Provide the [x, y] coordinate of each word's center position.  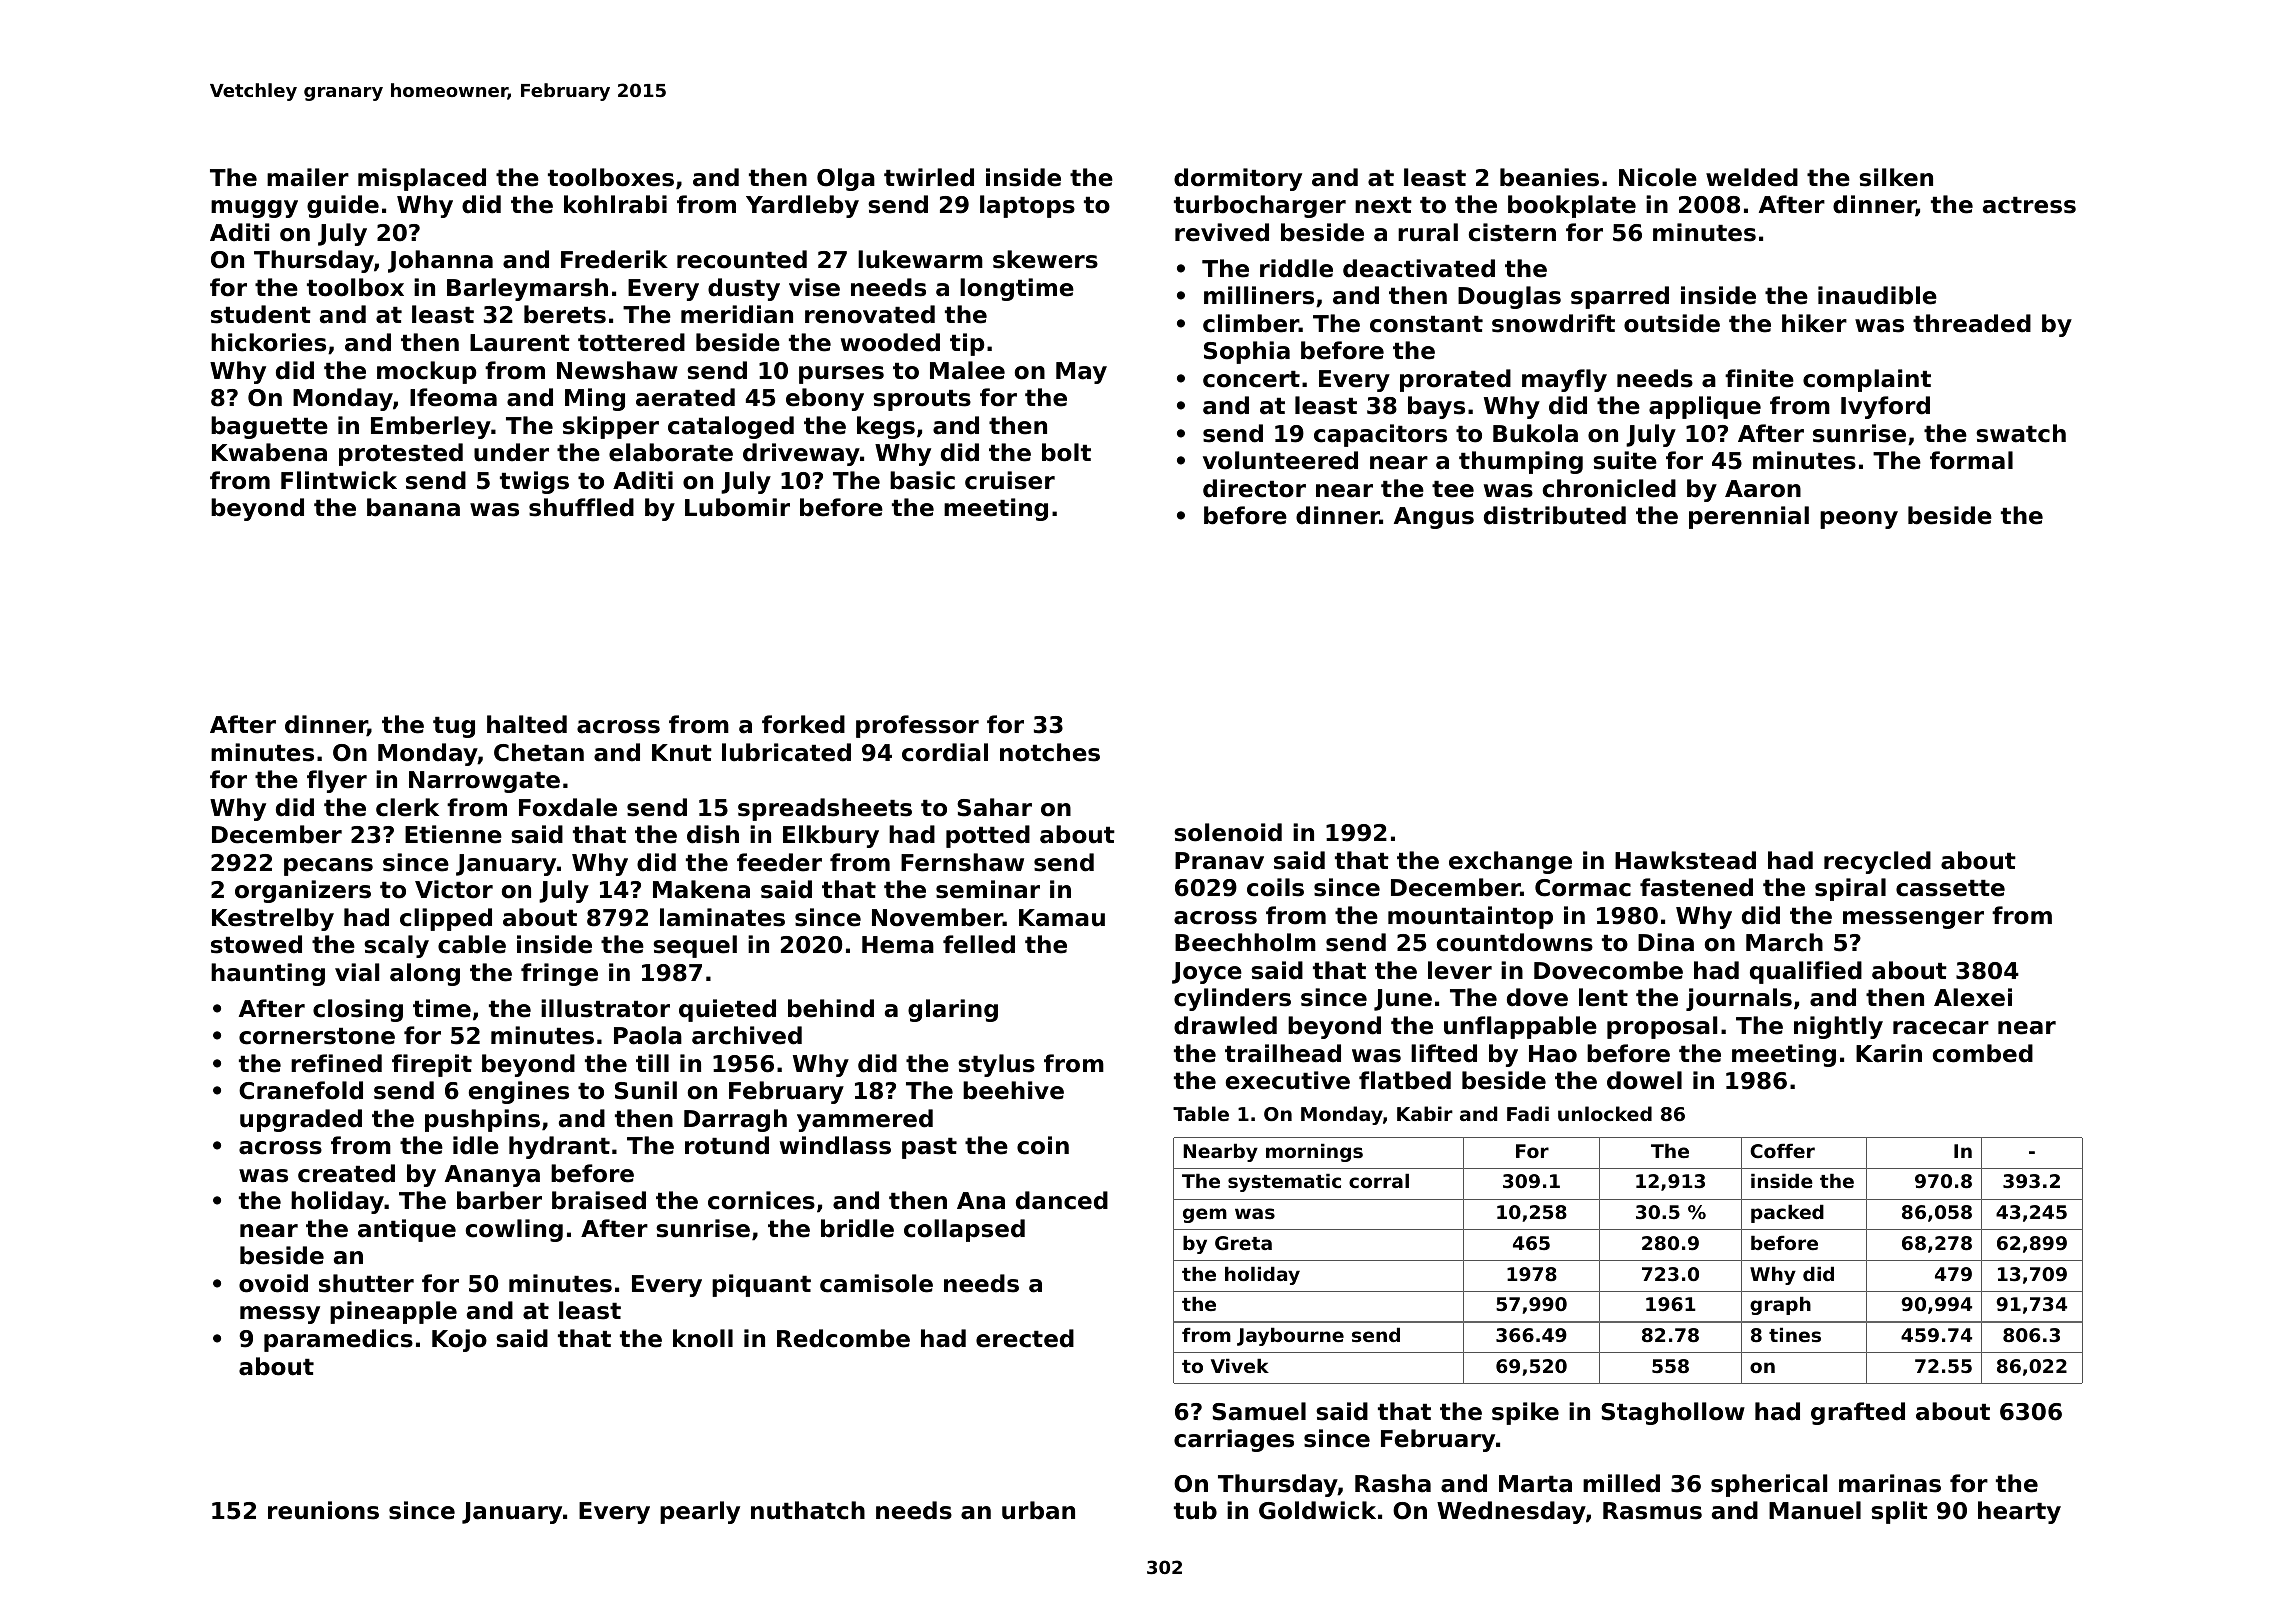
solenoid [1228, 832]
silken [1896, 177]
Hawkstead [1685, 860]
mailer [308, 177]
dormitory [1238, 179]
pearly [700, 1512]
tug [454, 727]
